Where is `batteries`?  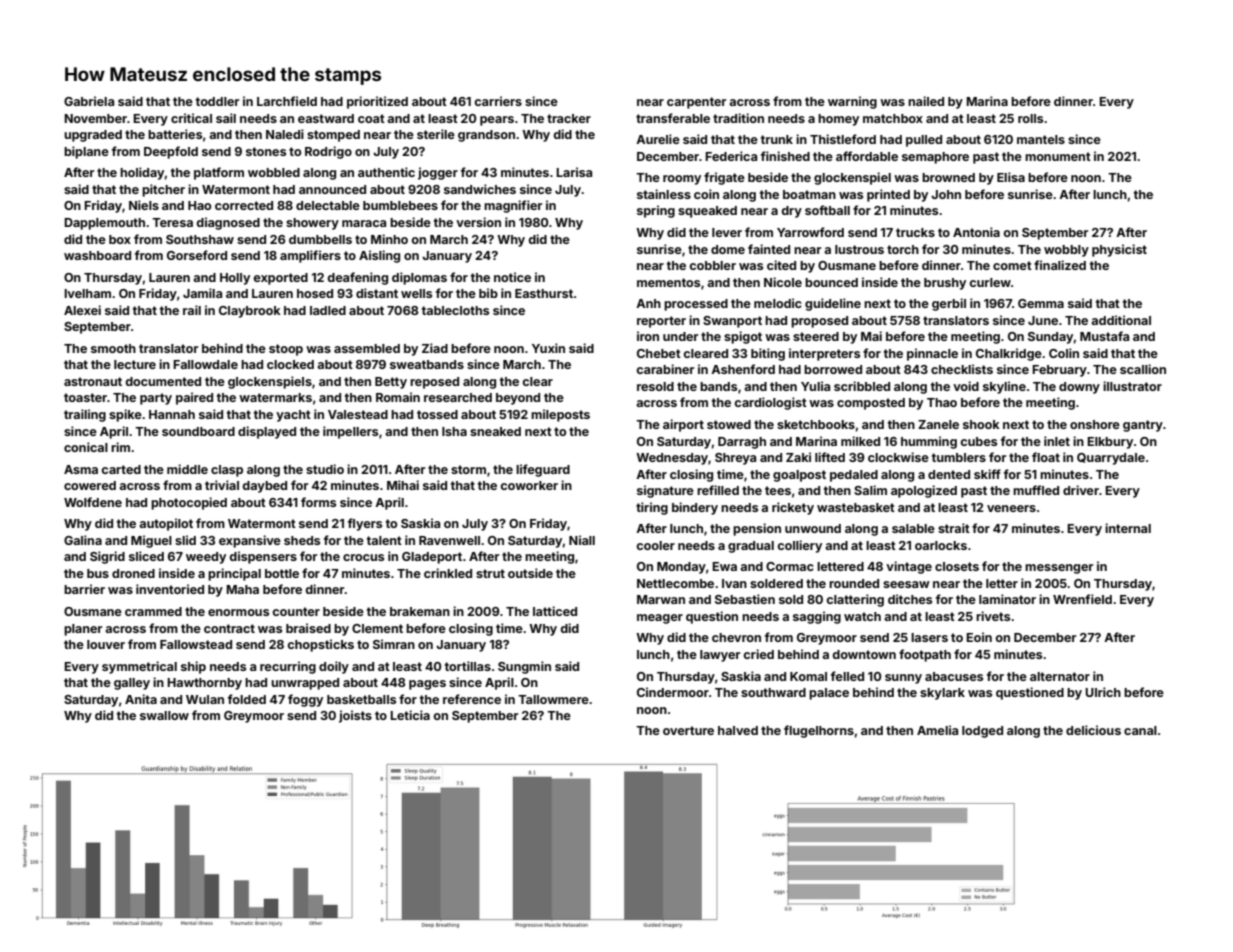
batteries is located at coordinates (175, 134).
